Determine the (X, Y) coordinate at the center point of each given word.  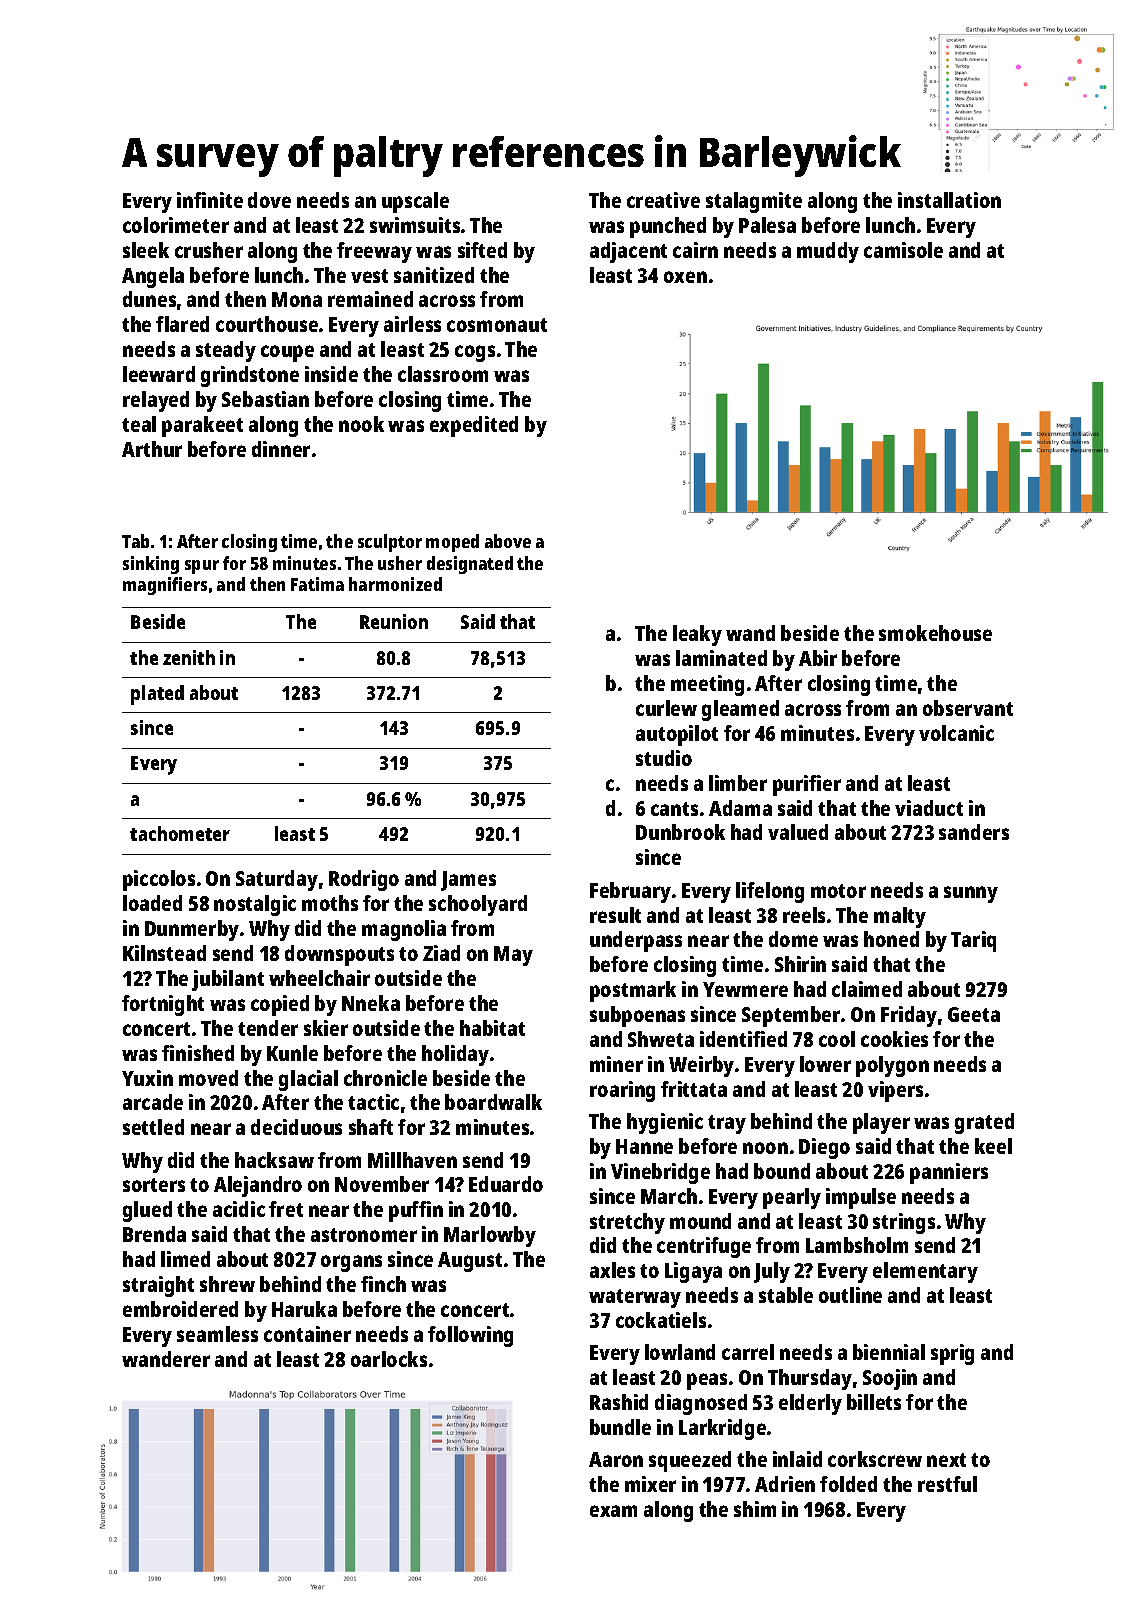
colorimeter (176, 225)
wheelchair (319, 978)
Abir (818, 658)
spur (202, 567)
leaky (697, 635)
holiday (455, 1055)
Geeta (974, 1014)
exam (613, 1511)
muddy (828, 252)
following (470, 1336)
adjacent (628, 252)
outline (850, 1295)
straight (158, 1286)
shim (755, 1509)
